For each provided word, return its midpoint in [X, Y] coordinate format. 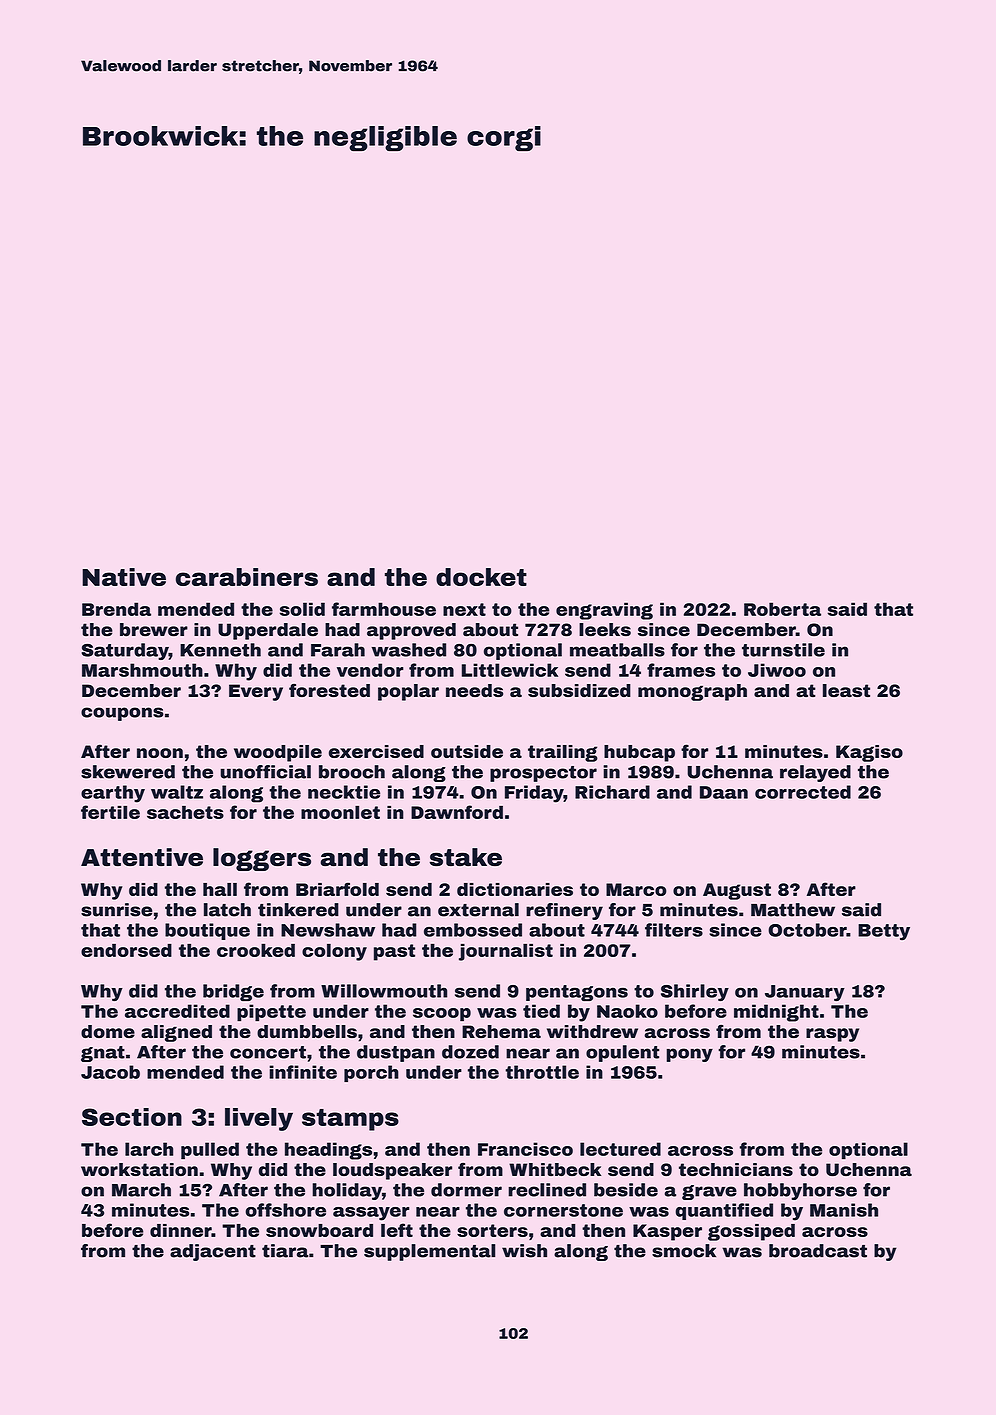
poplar [408, 692]
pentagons [577, 993]
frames [681, 670]
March [141, 1190]
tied [541, 1011]
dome [108, 1031]
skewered [128, 772]
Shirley [695, 992]
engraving [604, 611]
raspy [832, 1035]
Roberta [782, 609]
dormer [466, 1190]
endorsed [126, 950]
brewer [154, 630]
